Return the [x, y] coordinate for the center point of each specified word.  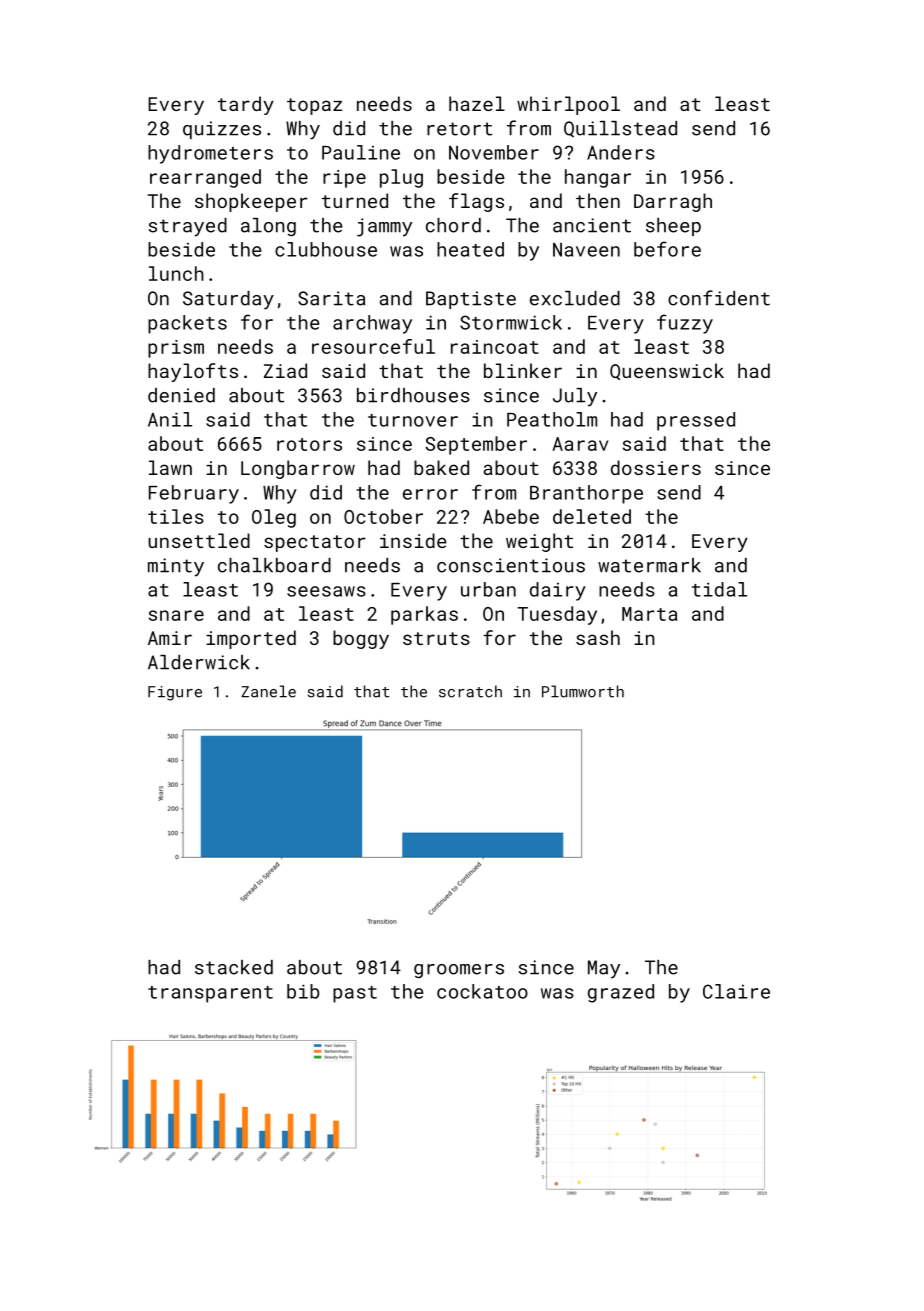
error [430, 494]
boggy [361, 639]
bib [303, 991]
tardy [246, 105]
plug [401, 178]
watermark [649, 565]
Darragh [673, 202]
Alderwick [199, 662]
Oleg [274, 518]
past [355, 994]
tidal [719, 589]
